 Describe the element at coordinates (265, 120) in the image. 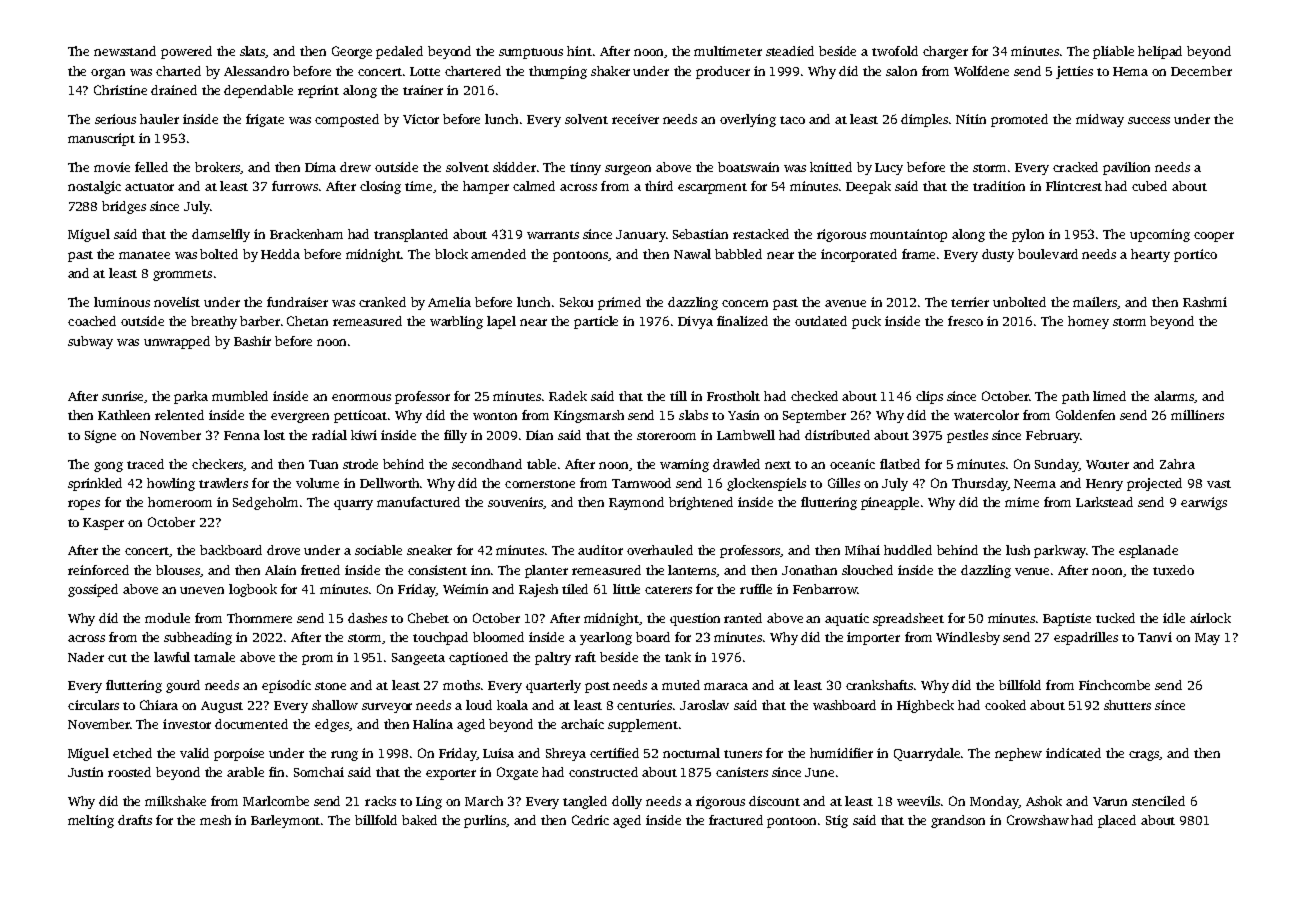

I see `frigate` at that location.
